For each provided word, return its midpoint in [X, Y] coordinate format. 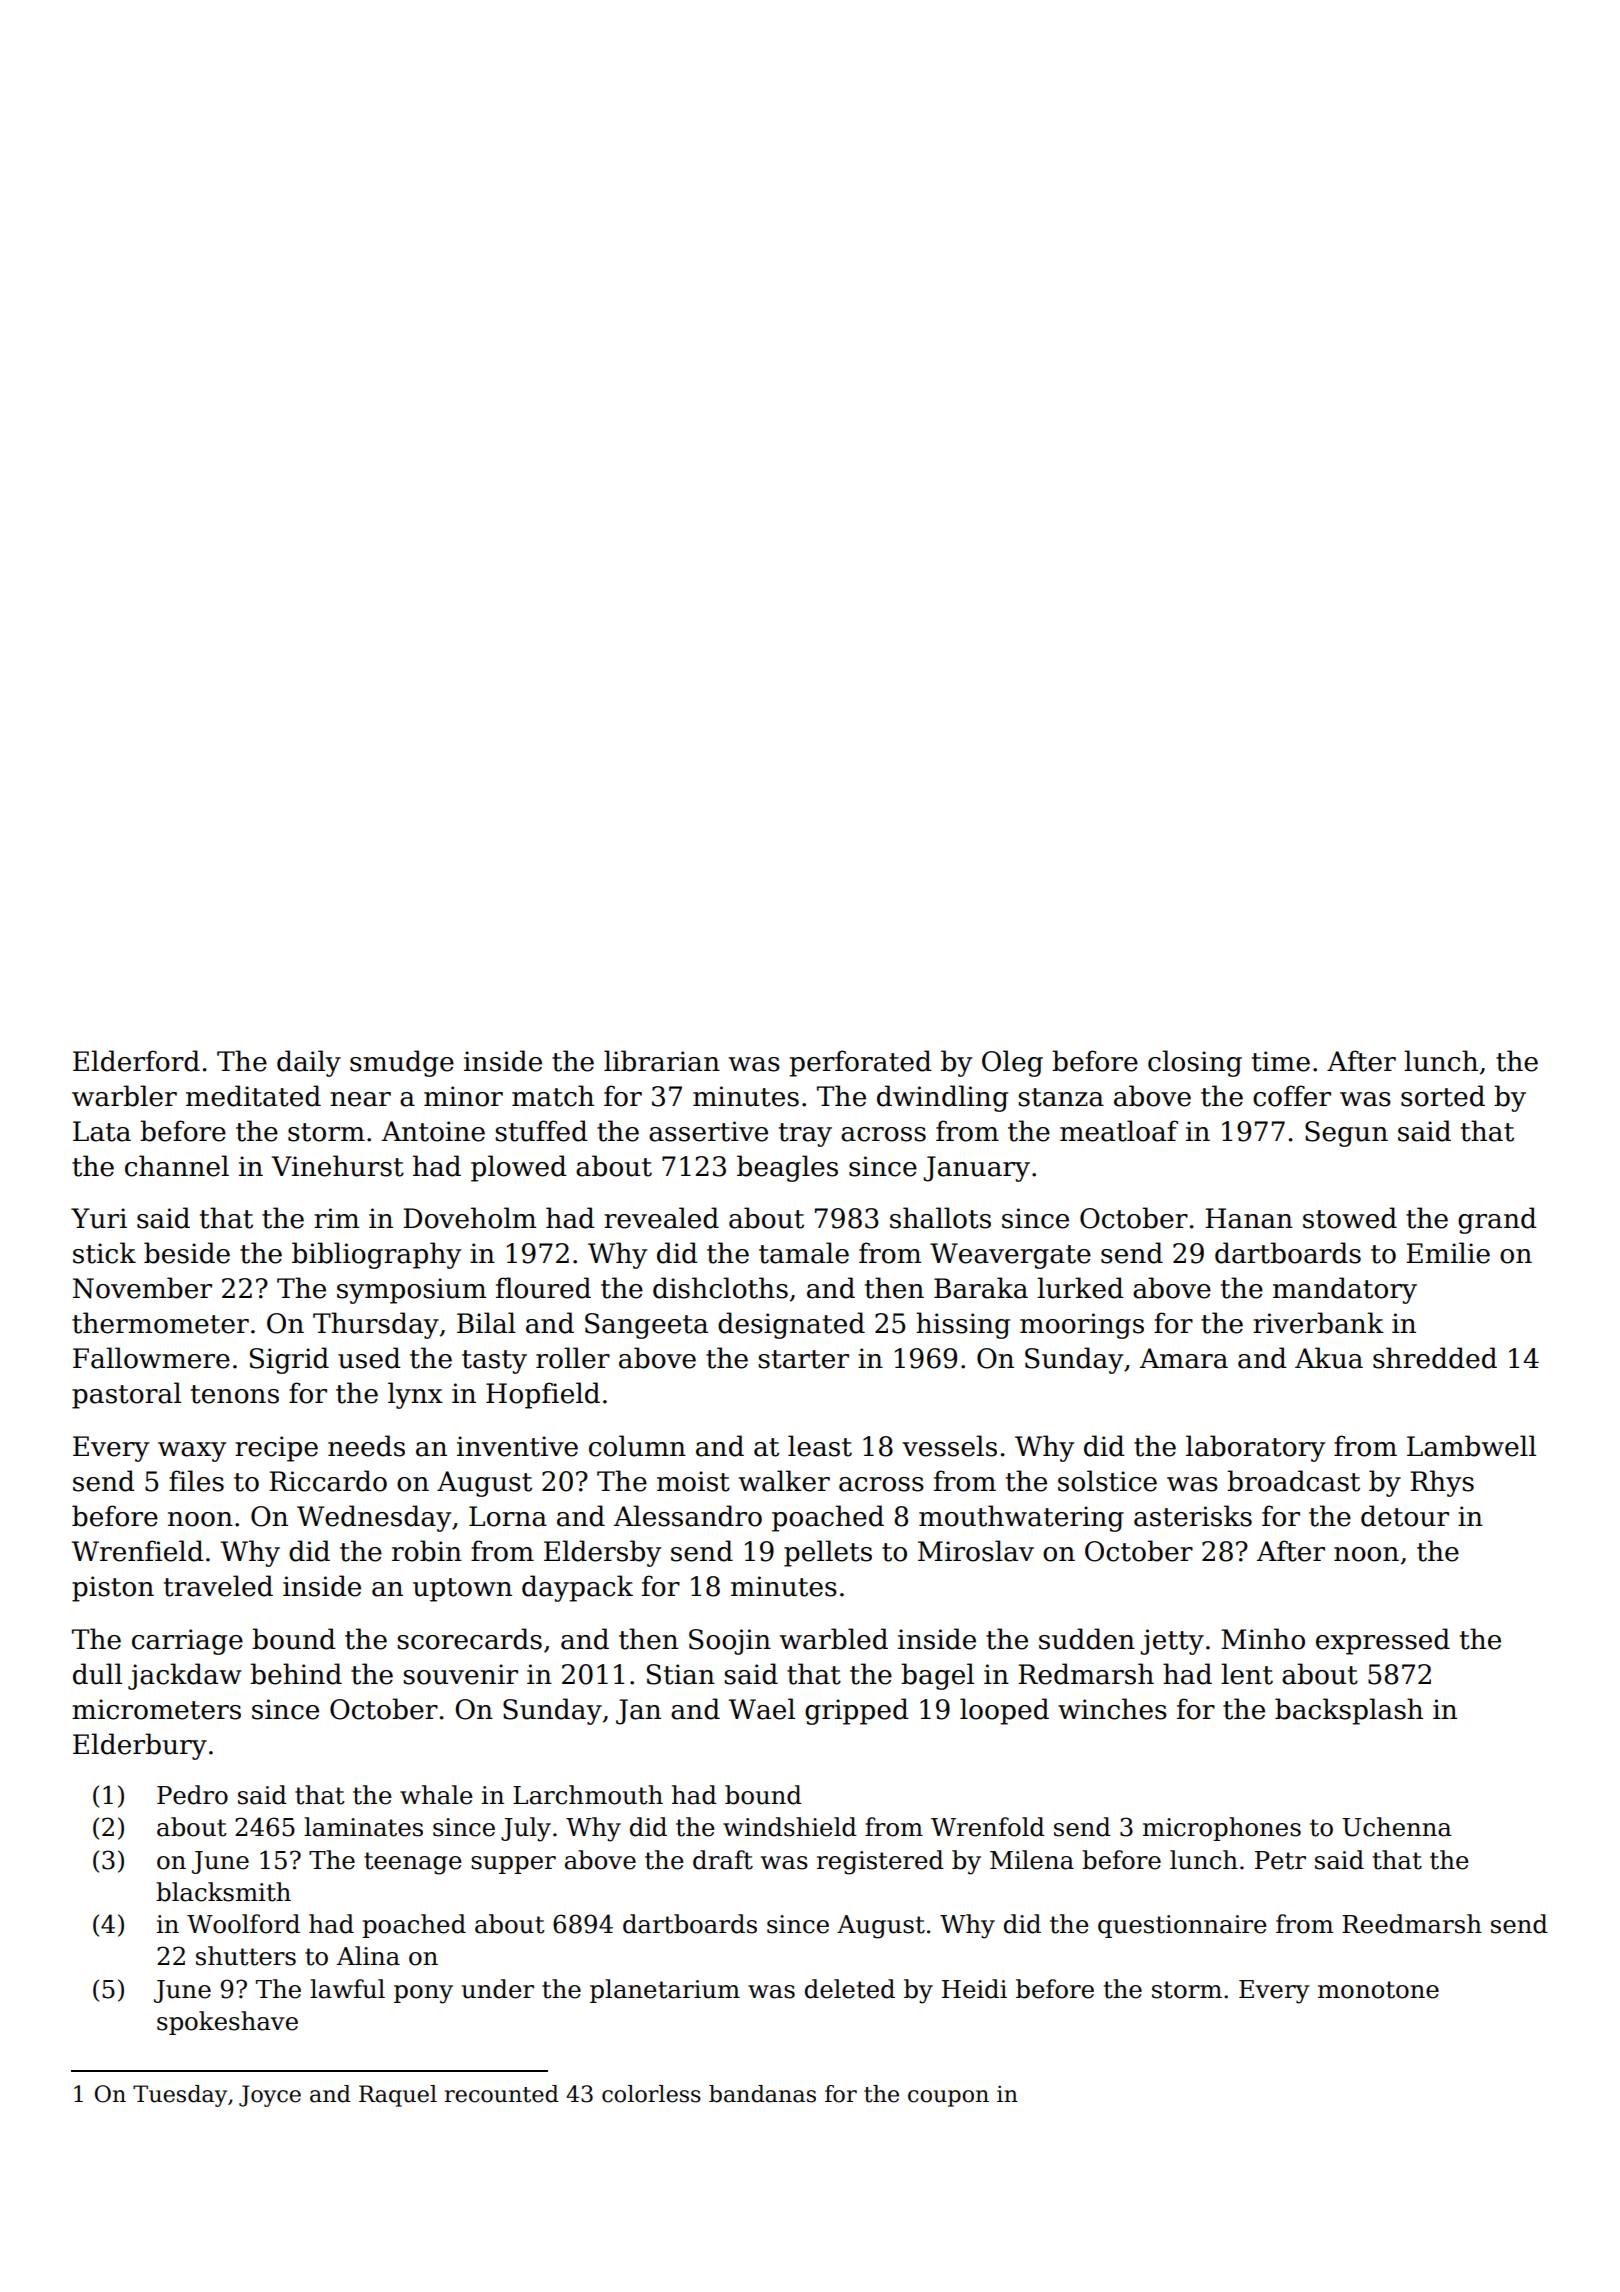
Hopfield [543, 1395]
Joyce [270, 2096]
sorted [1443, 1096]
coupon [948, 2098]
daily [309, 1063]
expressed [1383, 1641]
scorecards [469, 1639]
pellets [828, 1553]
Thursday [376, 1325]
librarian [662, 1061]
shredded [1435, 1358]
